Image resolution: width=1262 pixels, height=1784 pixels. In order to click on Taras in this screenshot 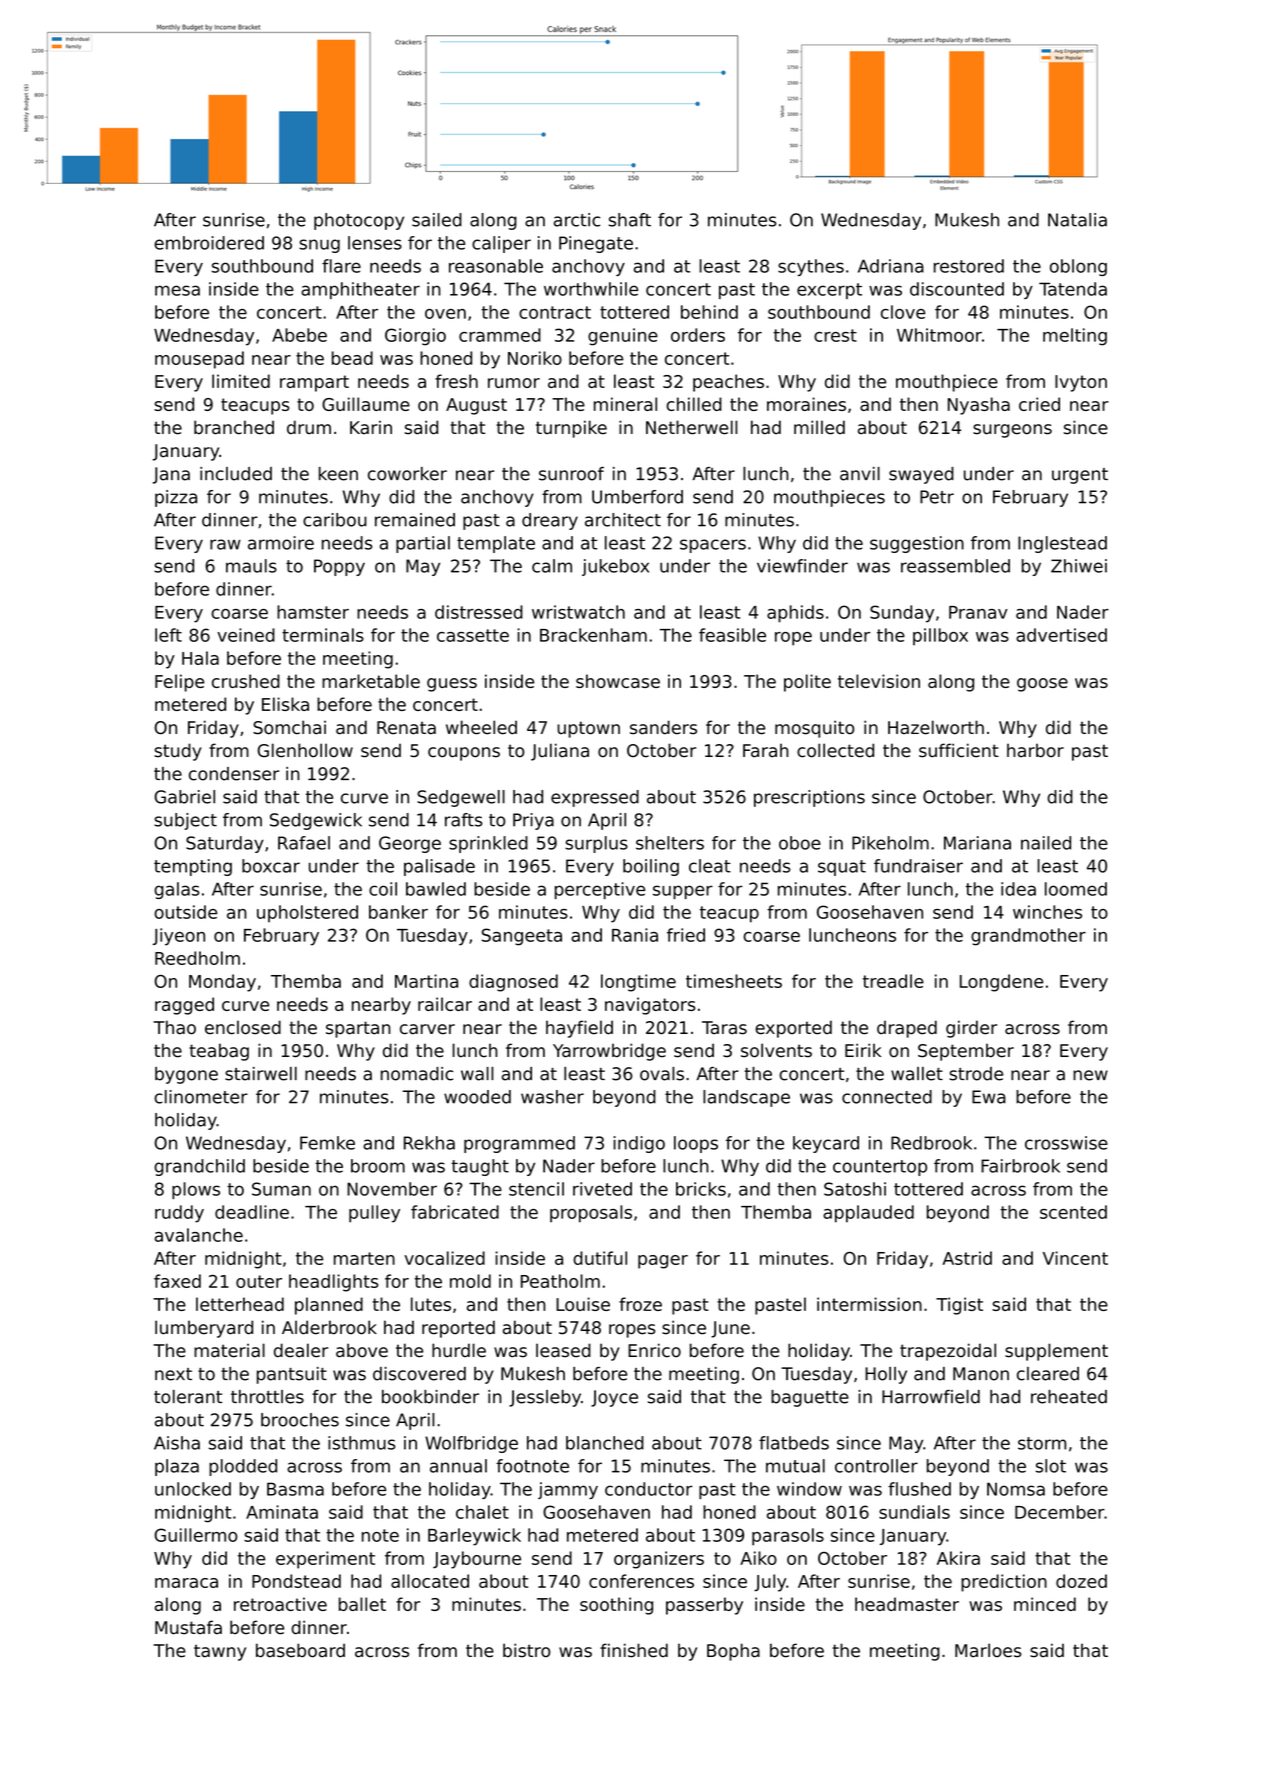, I will do `click(724, 1028)`.
